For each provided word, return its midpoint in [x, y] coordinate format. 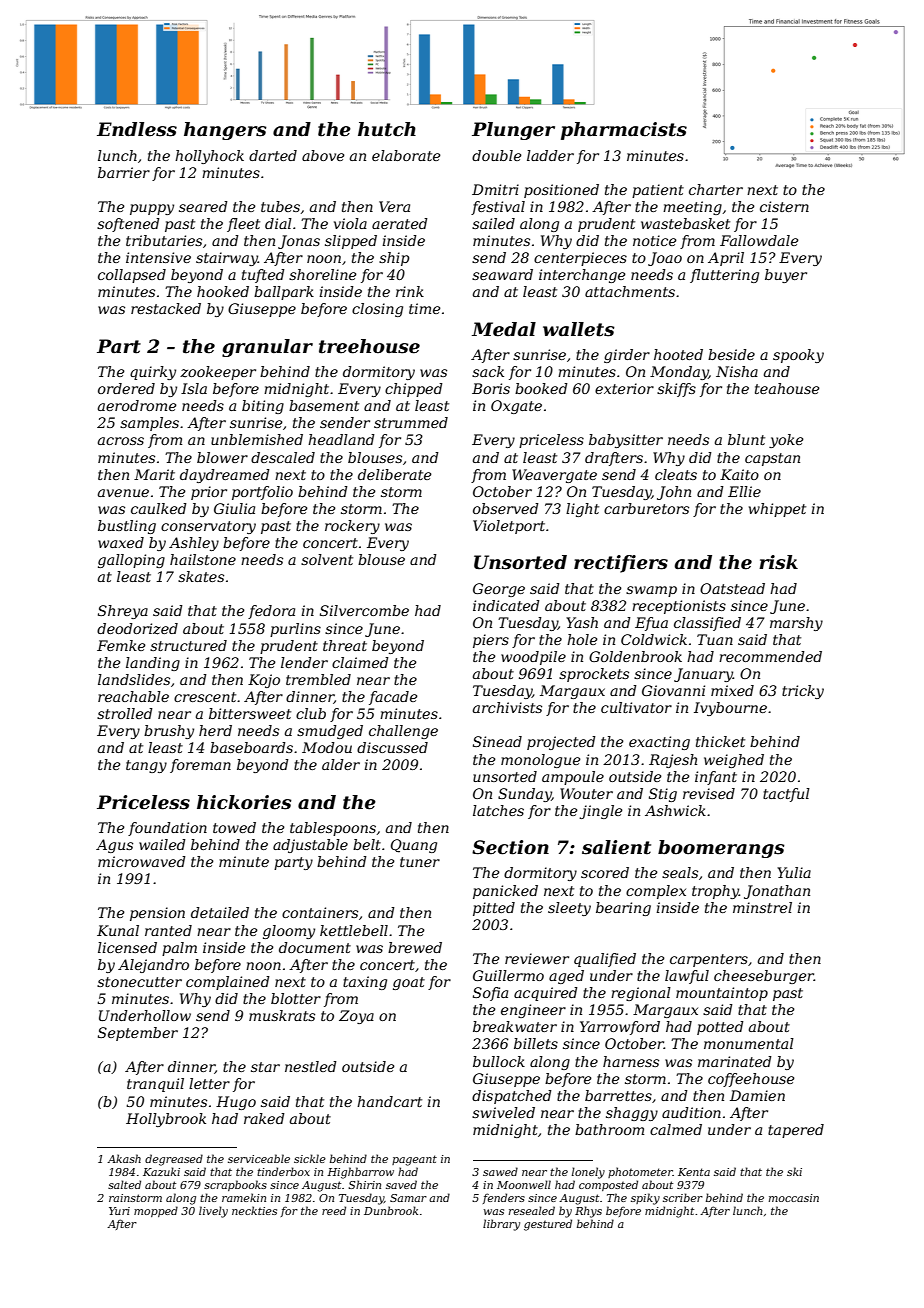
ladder [550, 155]
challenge [403, 732]
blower [222, 457]
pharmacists [624, 131]
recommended [770, 656]
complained [228, 983]
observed [506, 508]
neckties [254, 1210]
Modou [327, 747]
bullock [499, 1061]
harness [631, 1061]
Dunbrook [391, 1210]
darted [273, 155]
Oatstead [732, 588]
